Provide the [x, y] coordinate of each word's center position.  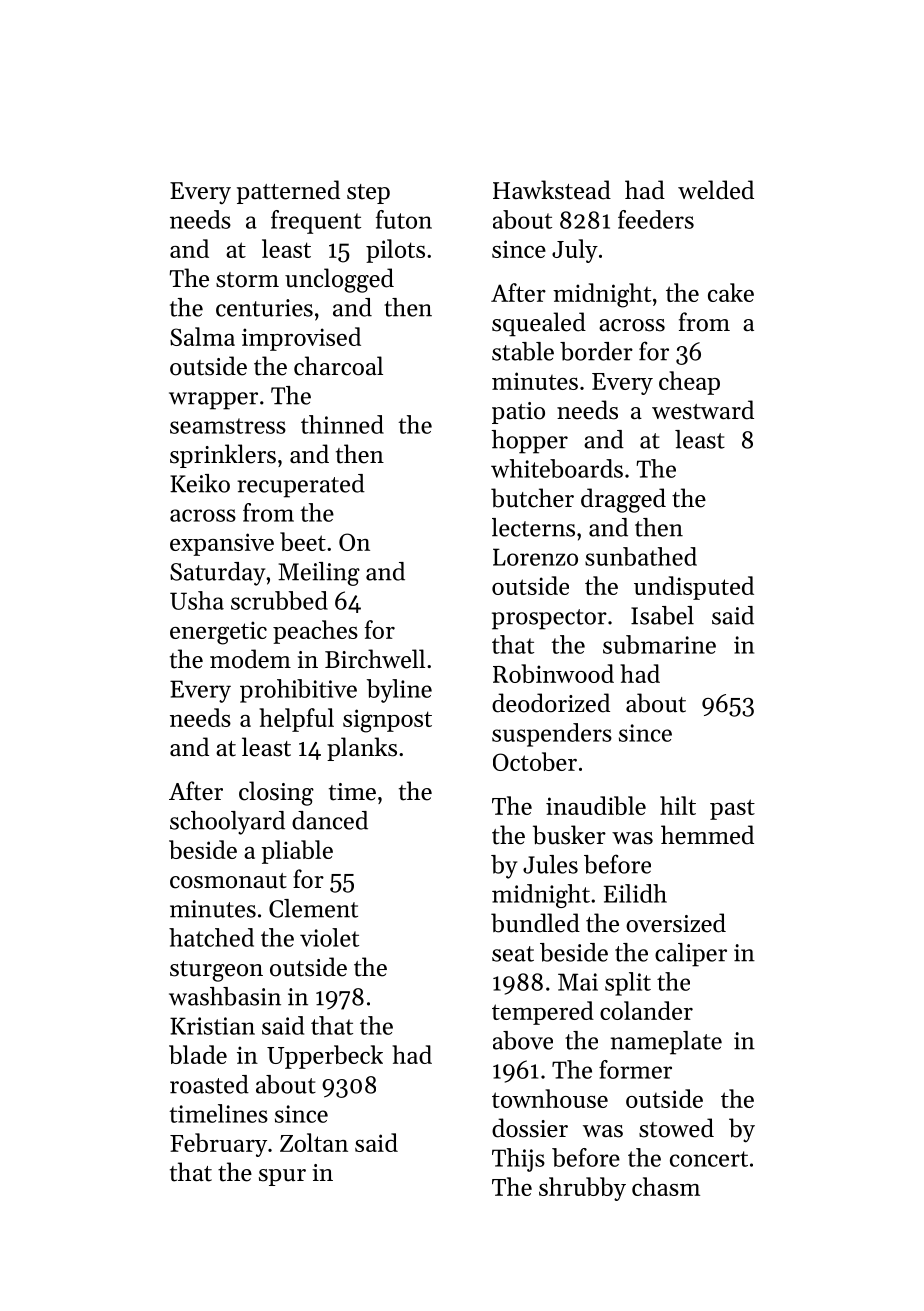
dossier [530, 1128]
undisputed [694, 588]
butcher [532, 498]
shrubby [582, 1189]
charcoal [338, 366]
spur [282, 1177]
